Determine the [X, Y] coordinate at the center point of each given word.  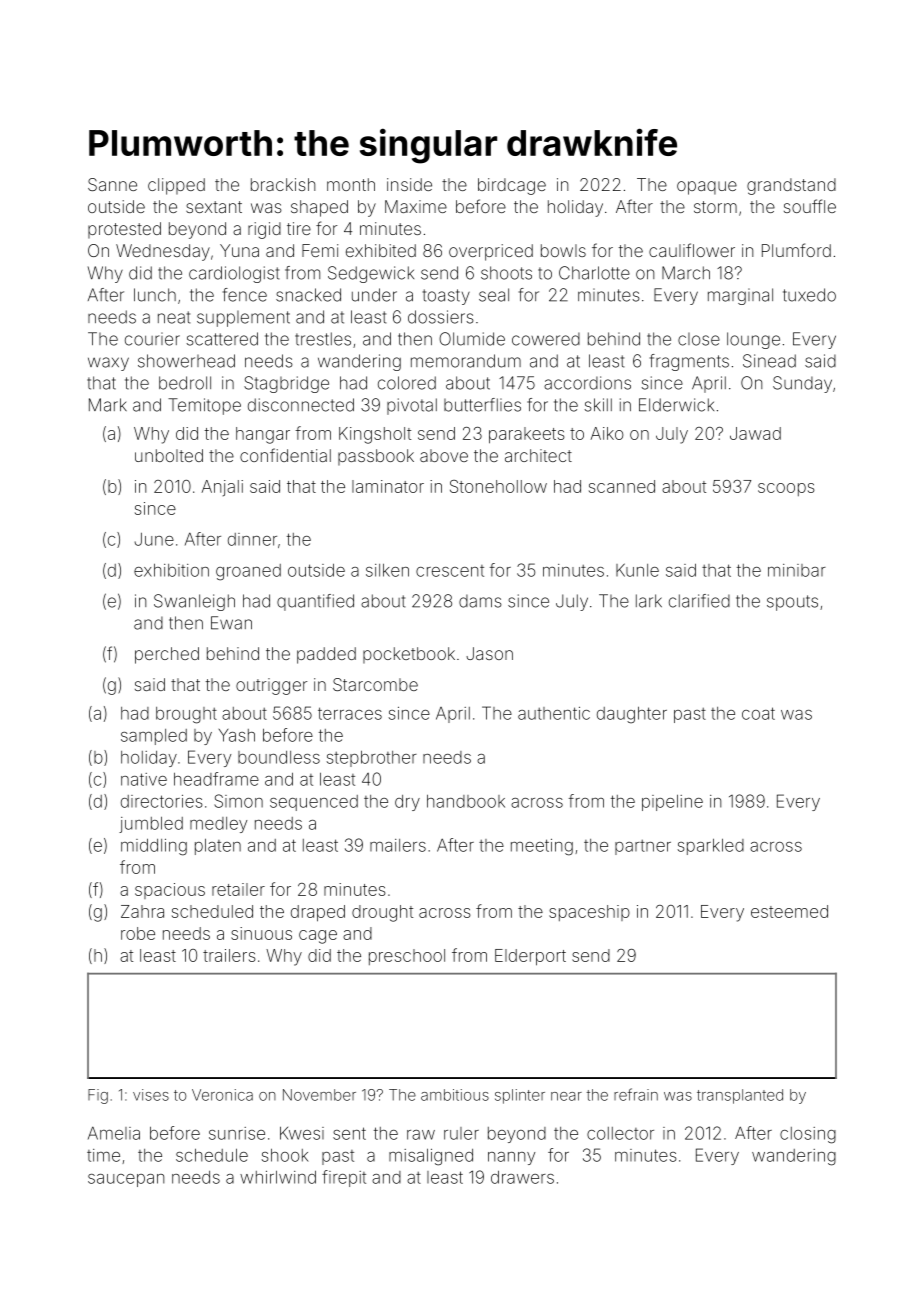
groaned [248, 572]
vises [151, 1095]
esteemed [789, 911]
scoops [786, 489]
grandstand [791, 186]
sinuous [261, 933]
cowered [546, 339]
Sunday [802, 384]
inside [409, 184]
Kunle [637, 570]
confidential [285, 455]
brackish [283, 184]
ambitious [455, 1095]
